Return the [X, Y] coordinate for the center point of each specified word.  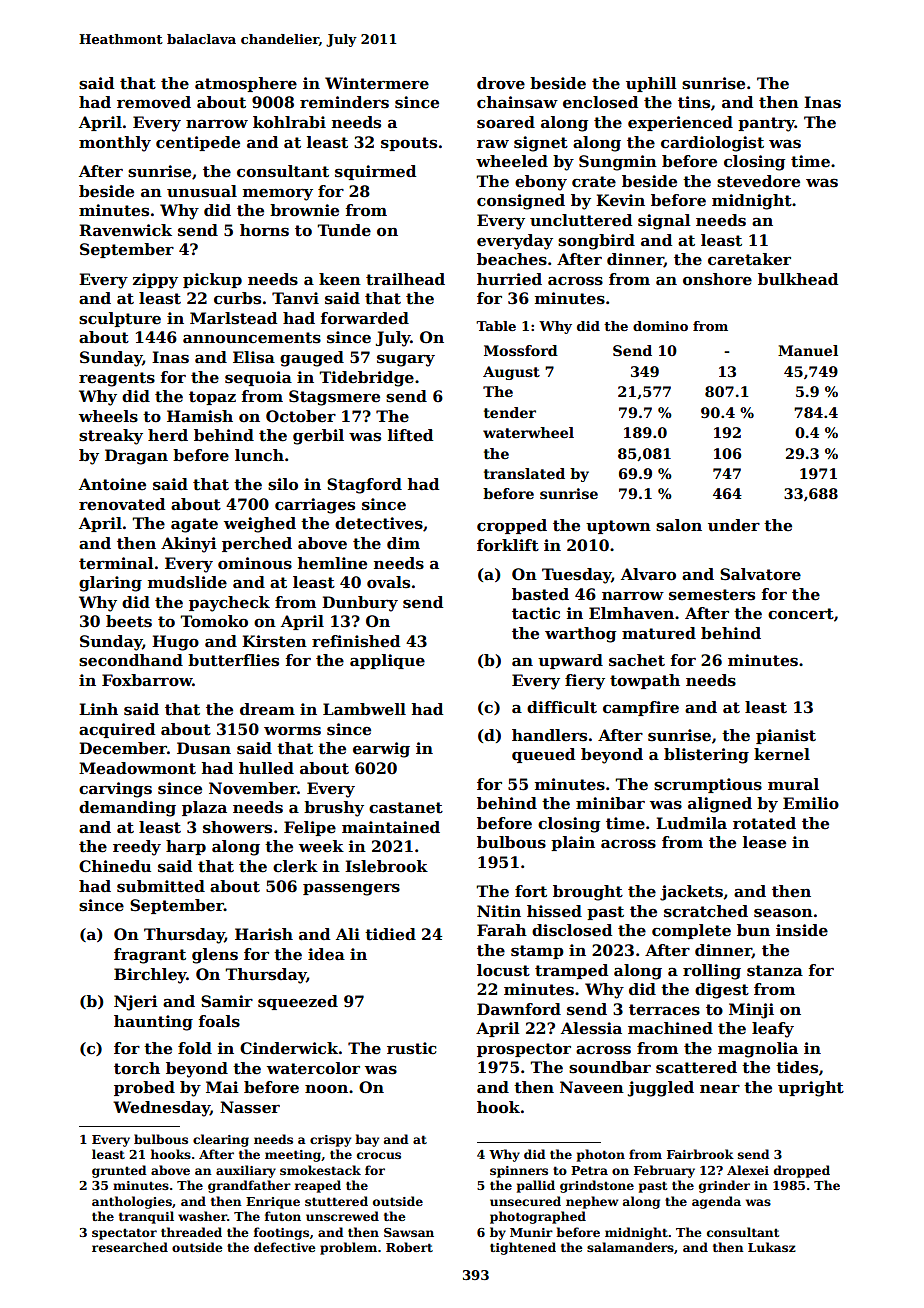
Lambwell [364, 709]
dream [267, 709]
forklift [508, 545]
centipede [198, 143]
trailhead [405, 279]
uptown [618, 527]
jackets [691, 893]
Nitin [499, 911]
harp [186, 847]
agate [194, 525]
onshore [717, 279]
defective [285, 1247]
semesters [712, 595]
